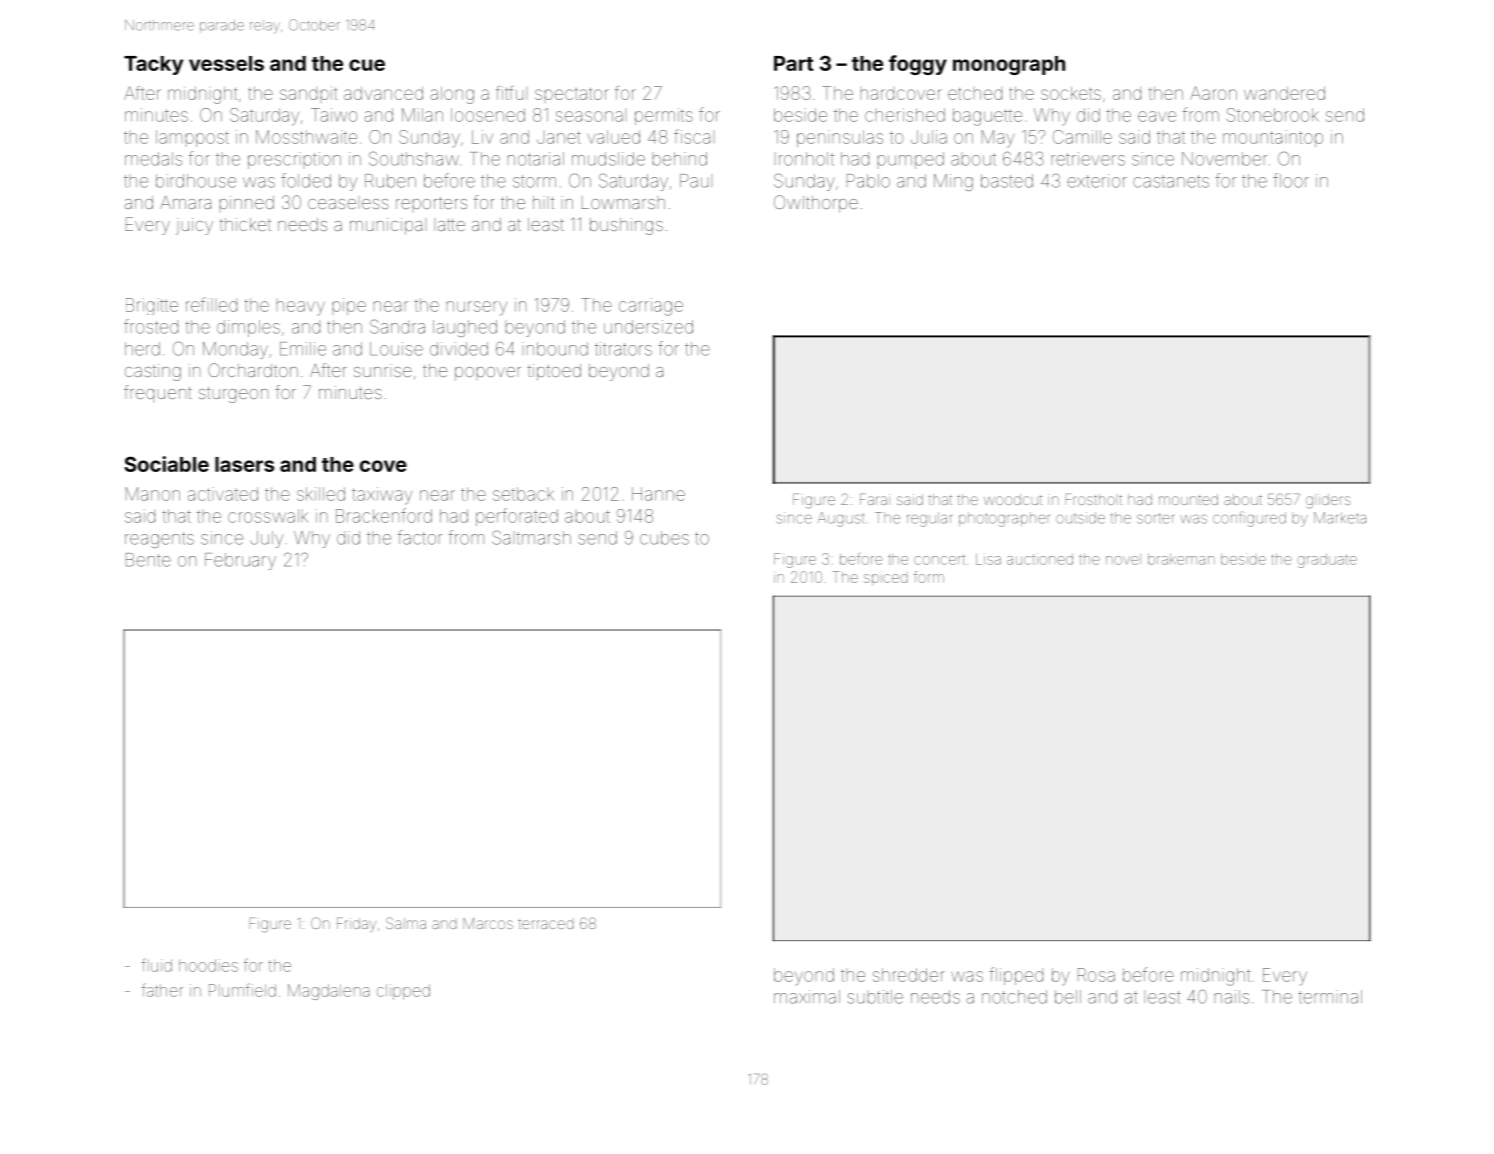  Describe the element at coordinates (545, 924) in the screenshot. I see `terraced` at that location.
